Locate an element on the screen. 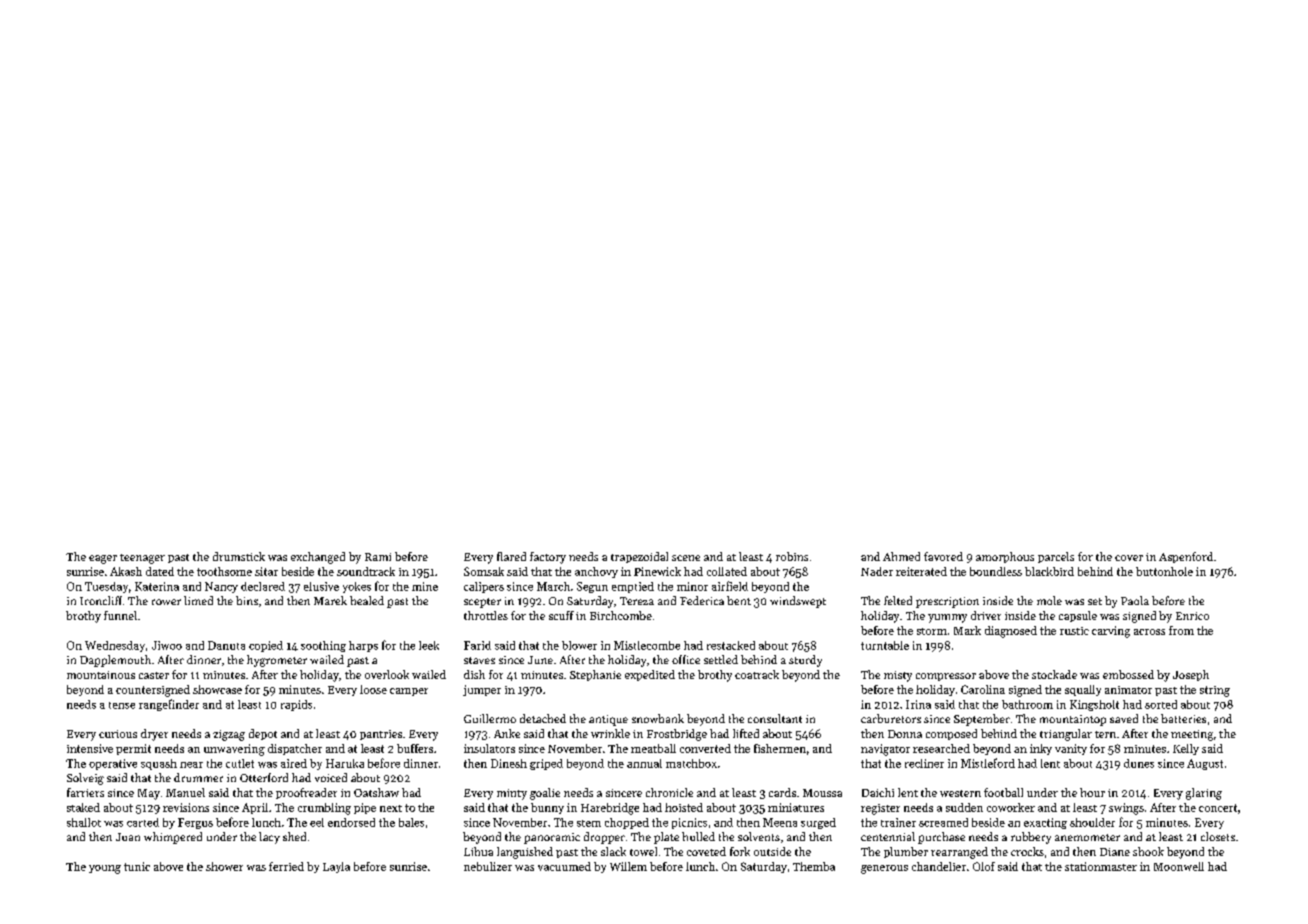 This screenshot has height=924, width=1308. ferried is located at coordinates (286, 866).
